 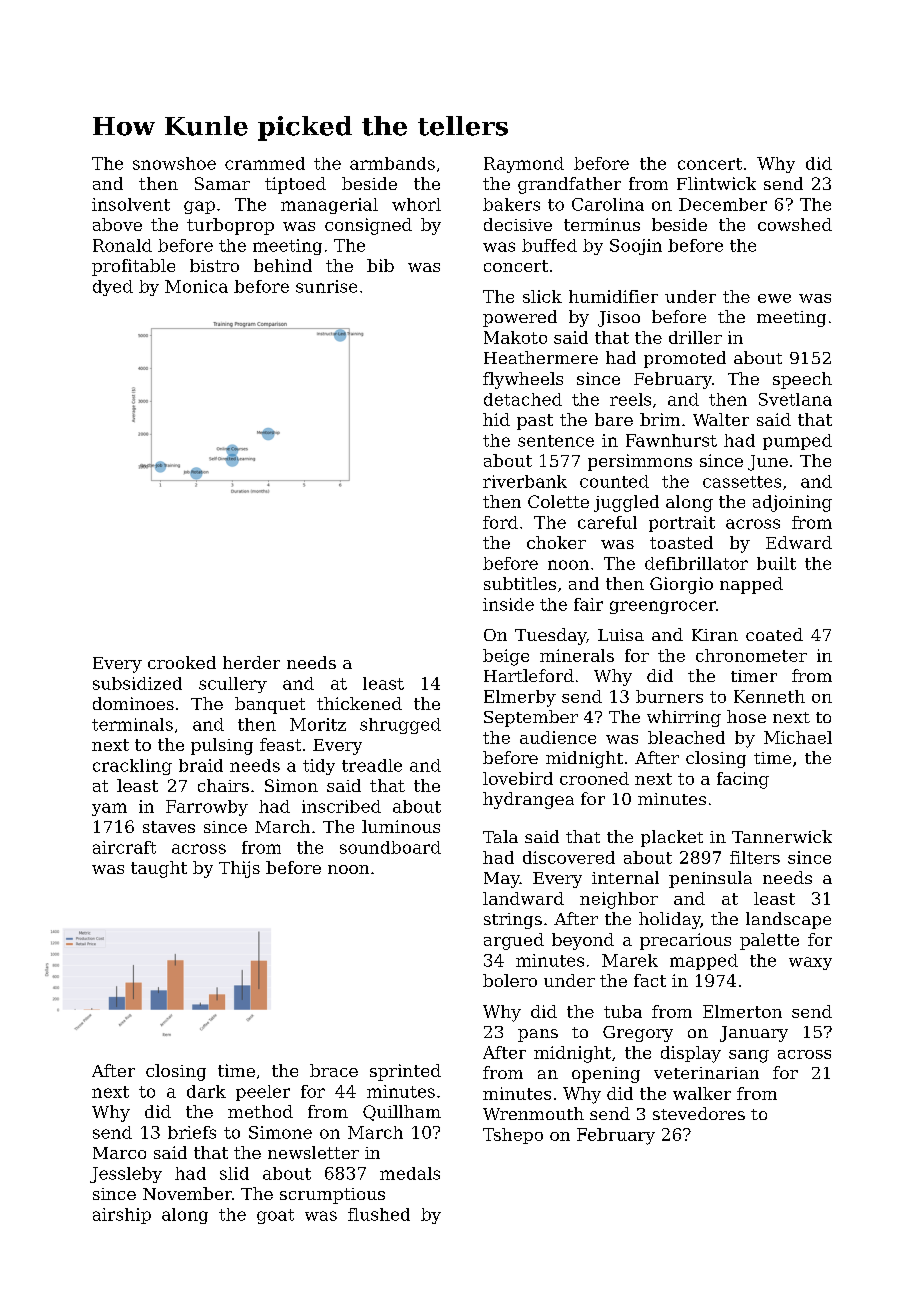 What do you see at coordinates (613, 296) in the screenshot?
I see `humidifier` at bounding box center [613, 296].
